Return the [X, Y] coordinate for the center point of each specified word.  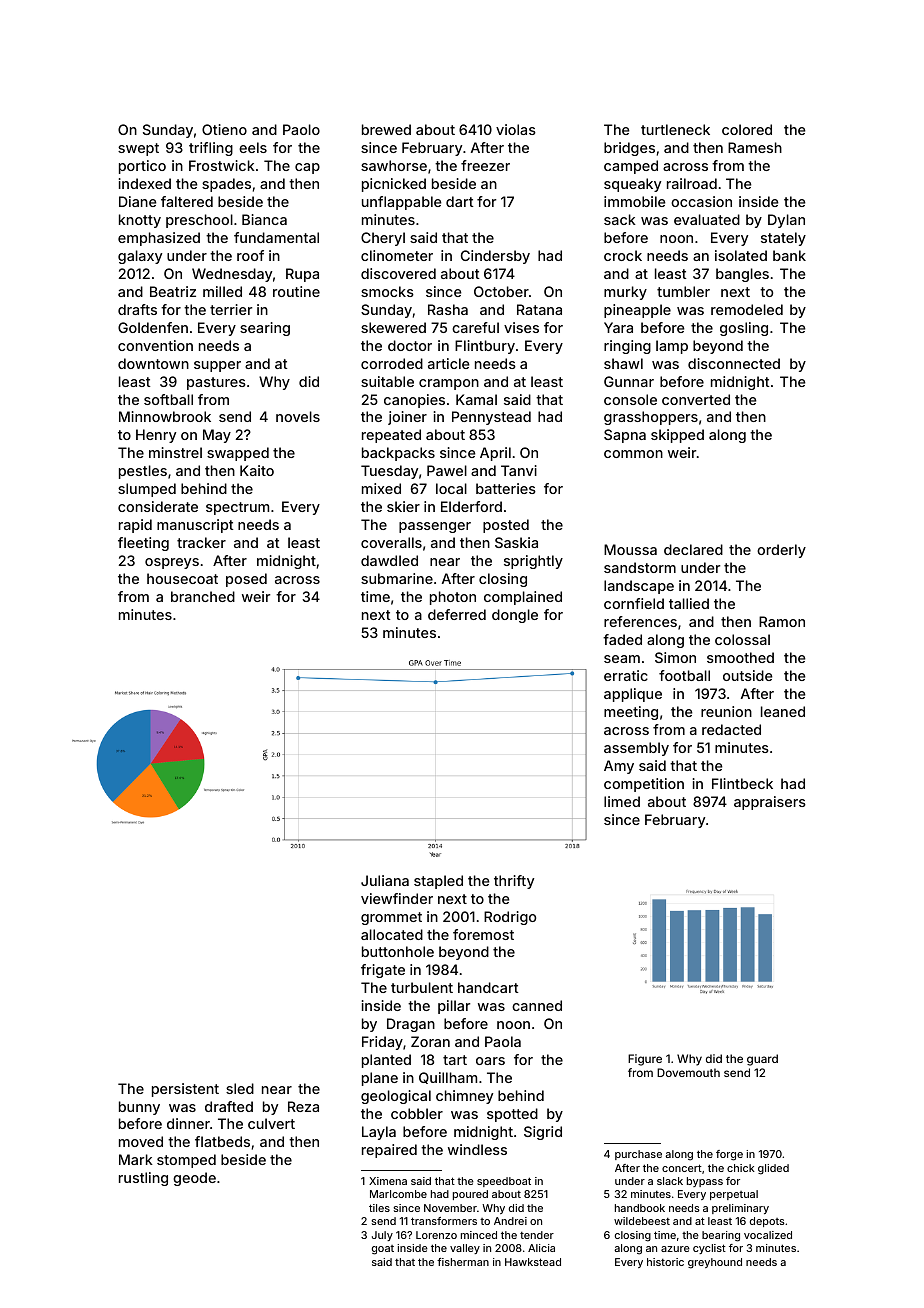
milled [222, 291]
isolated [741, 255]
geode [194, 1179]
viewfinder [397, 898]
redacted [731, 729]
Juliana [385, 880]
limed [622, 801]
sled [240, 1088]
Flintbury [485, 347]
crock [623, 255]
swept [138, 149]
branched [203, 596]
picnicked [394, 185]
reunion [726, 711]
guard [762, 1060]
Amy [619, 767]
